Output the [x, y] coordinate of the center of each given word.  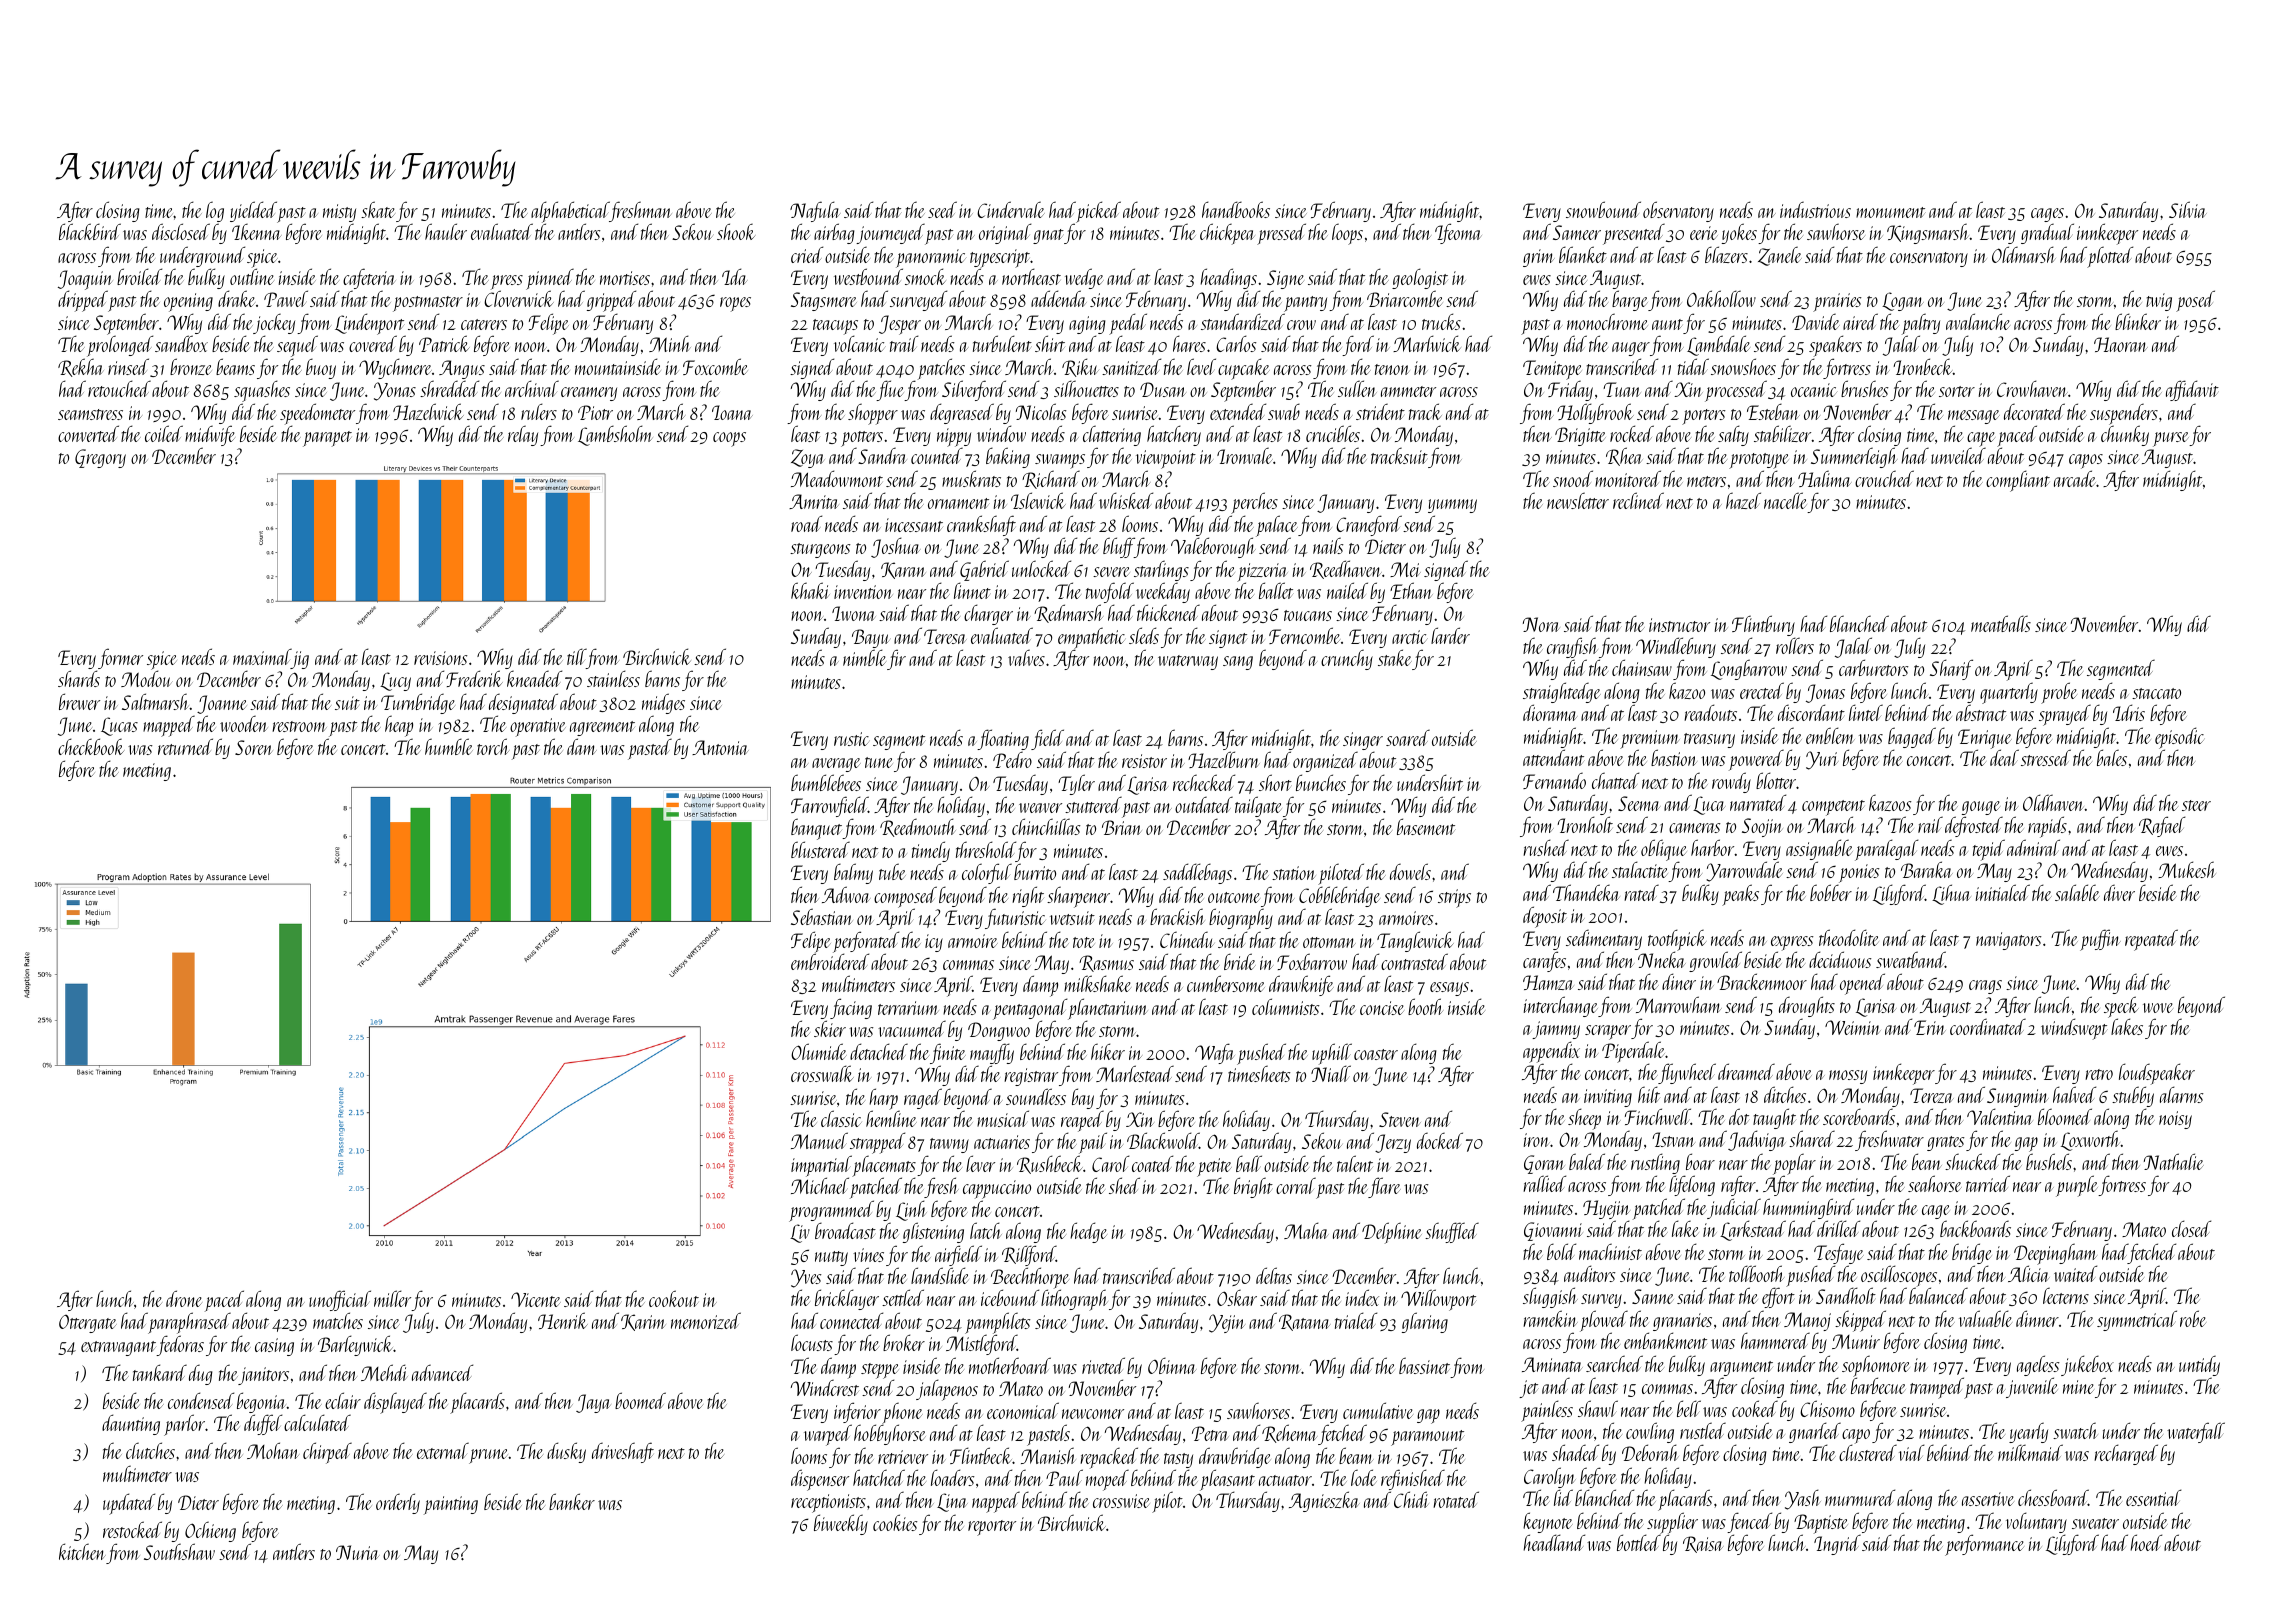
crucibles [1333, 433]
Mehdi [384, 1372]
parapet [327, 439]
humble [449, 746]
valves [1026, 657]
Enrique [1985, 739]
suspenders [2124, 415]
